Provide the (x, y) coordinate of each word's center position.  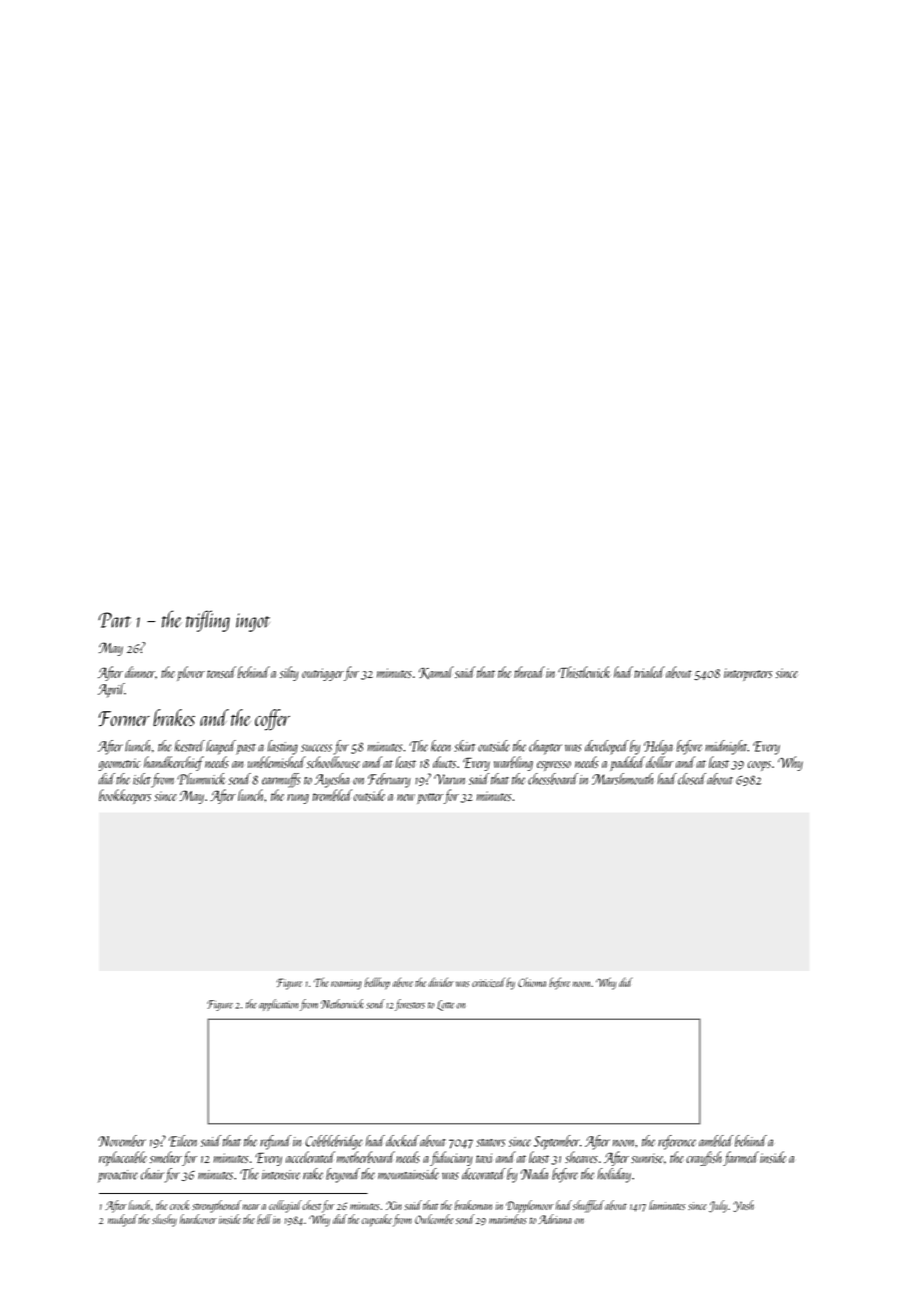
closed (692, 779)
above (403, 982)
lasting (283, 747)
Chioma (532, 982)
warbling (513, 763)
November (122, 1141)
